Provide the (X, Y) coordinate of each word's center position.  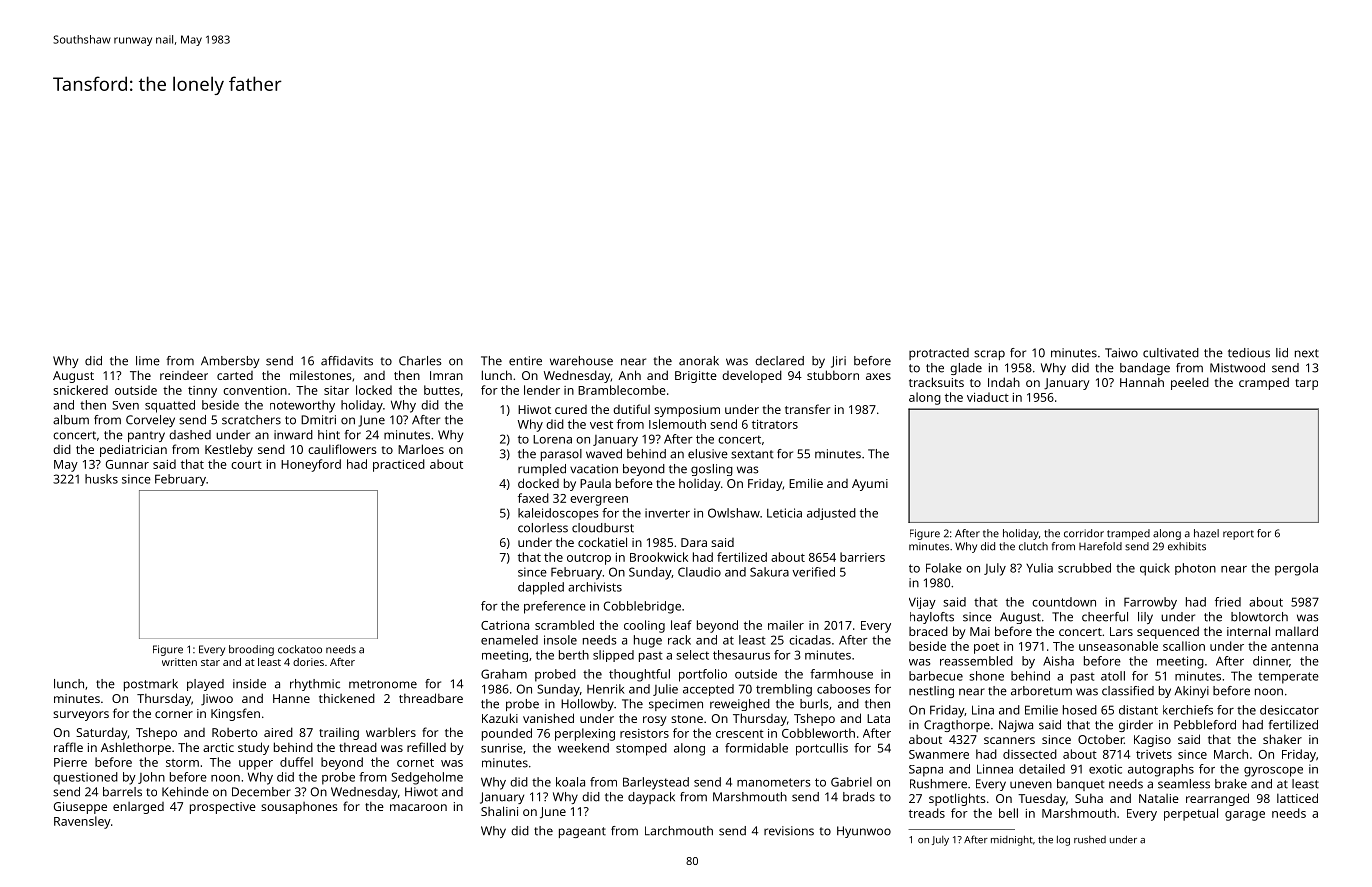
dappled (541, 588)
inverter (667, 513)
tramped (1128, 534)
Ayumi (870, 485)
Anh (629, 375)
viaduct (988, 397)
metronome (383, 684)
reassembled (976, 661)
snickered (80, 390)
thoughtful (639, 675)
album (71, 420)
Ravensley (82, 822)
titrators (775, 424)
